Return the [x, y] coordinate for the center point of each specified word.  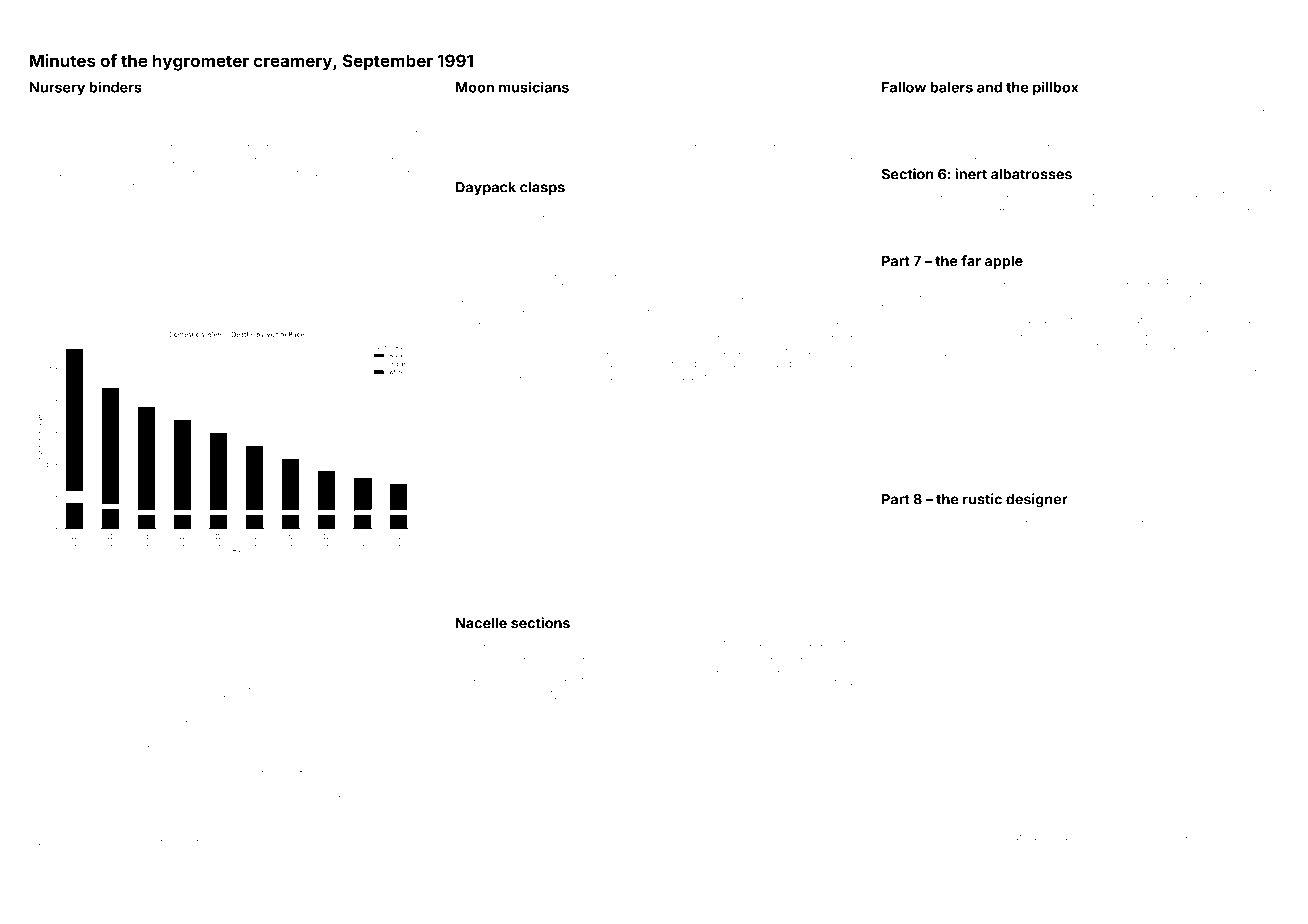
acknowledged [994, 825]
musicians [534, 87]
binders [115, 87]
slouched [1217, 824]
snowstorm [550, 643]
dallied [377, 842]
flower [470, 389]
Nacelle [481, 623]
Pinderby [904, 533]
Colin [1223, 531]
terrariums [246, 842]
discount [1020, 133]
